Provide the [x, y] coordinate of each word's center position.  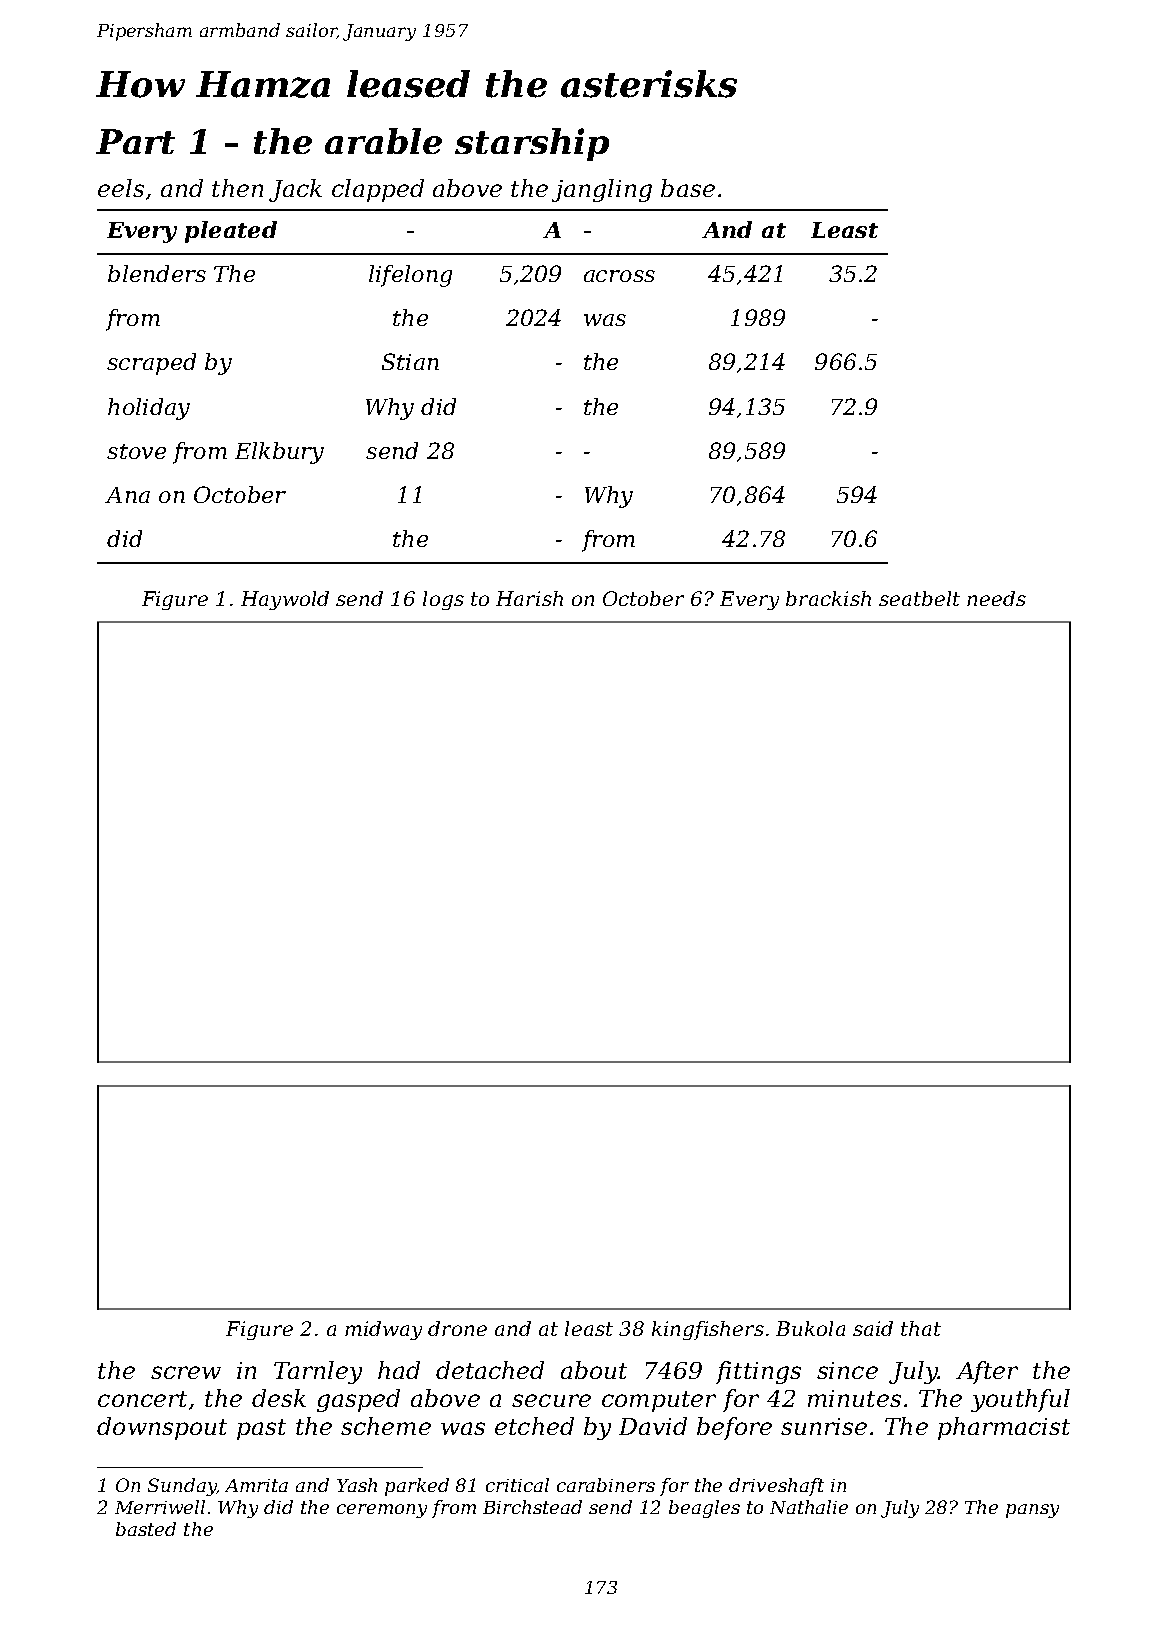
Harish [529, 598]
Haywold [285, 600]
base [688, 188]
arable [383, 141]
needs [996, 598]
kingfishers [708, 1330]
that [921, 1328]
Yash [357, 1485]
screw [186, 1372]
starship [532, 144]
